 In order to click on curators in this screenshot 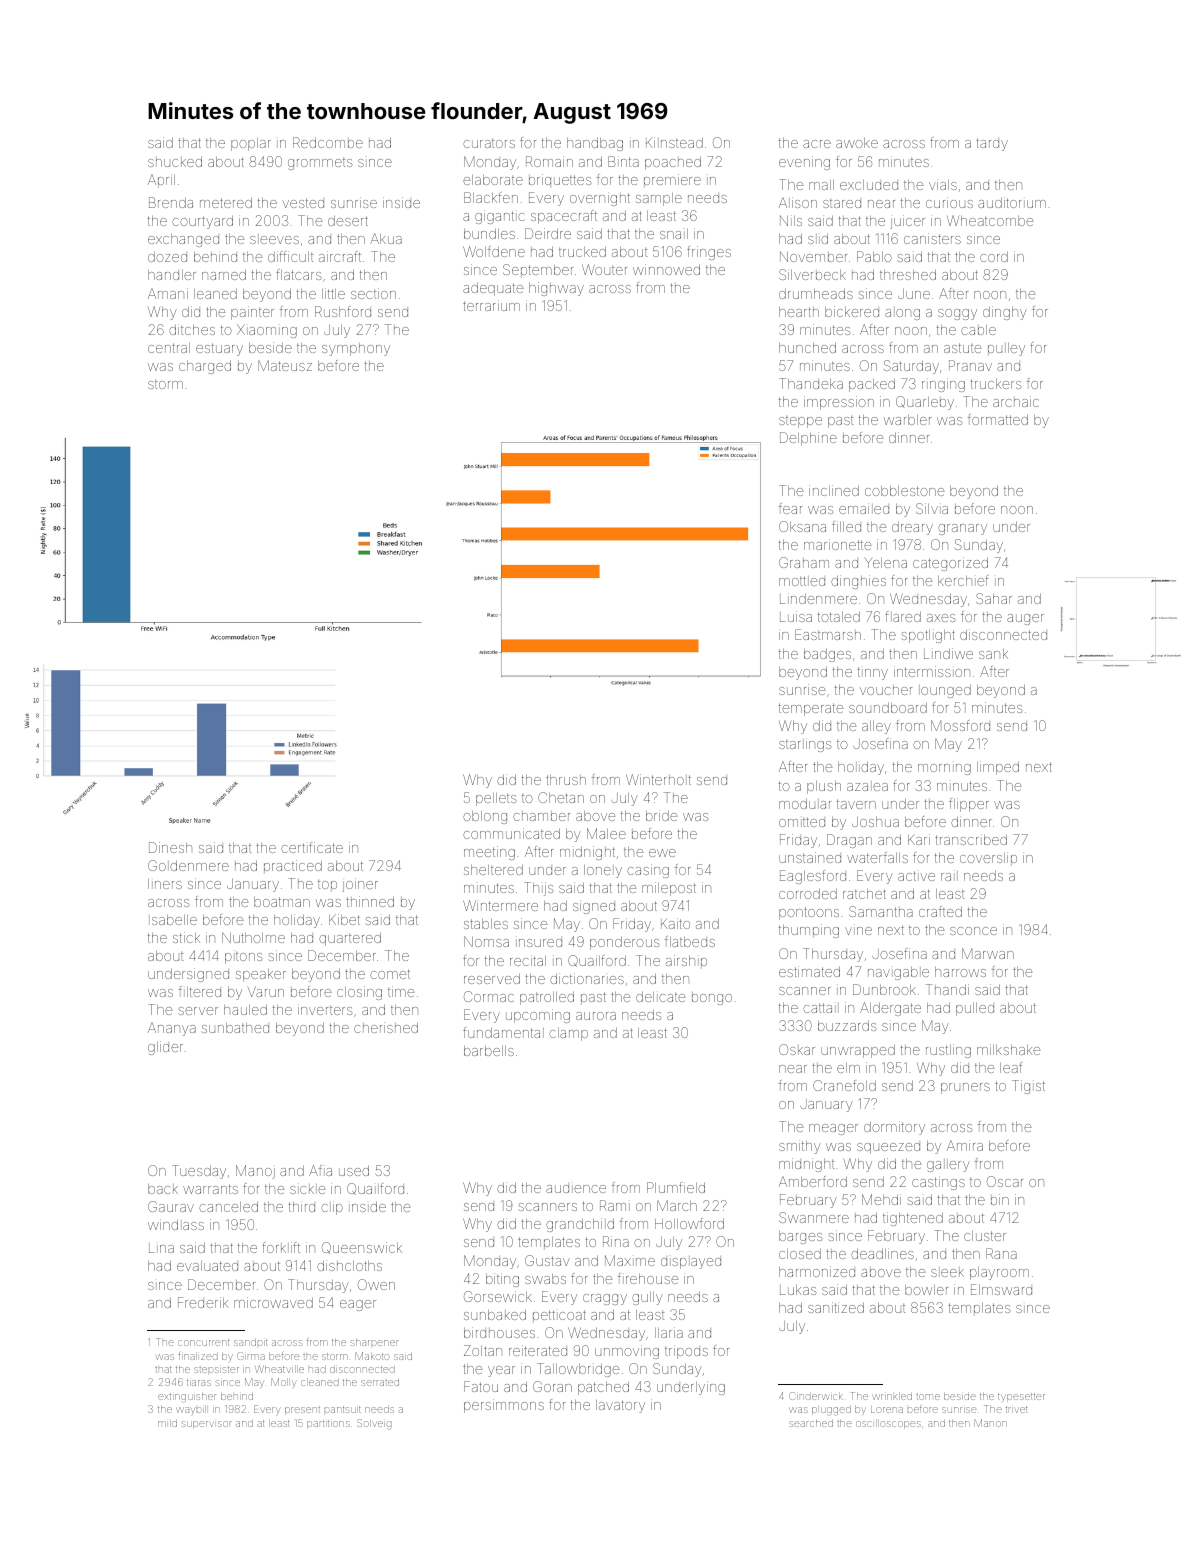, I will do `click(489, 143)`.
